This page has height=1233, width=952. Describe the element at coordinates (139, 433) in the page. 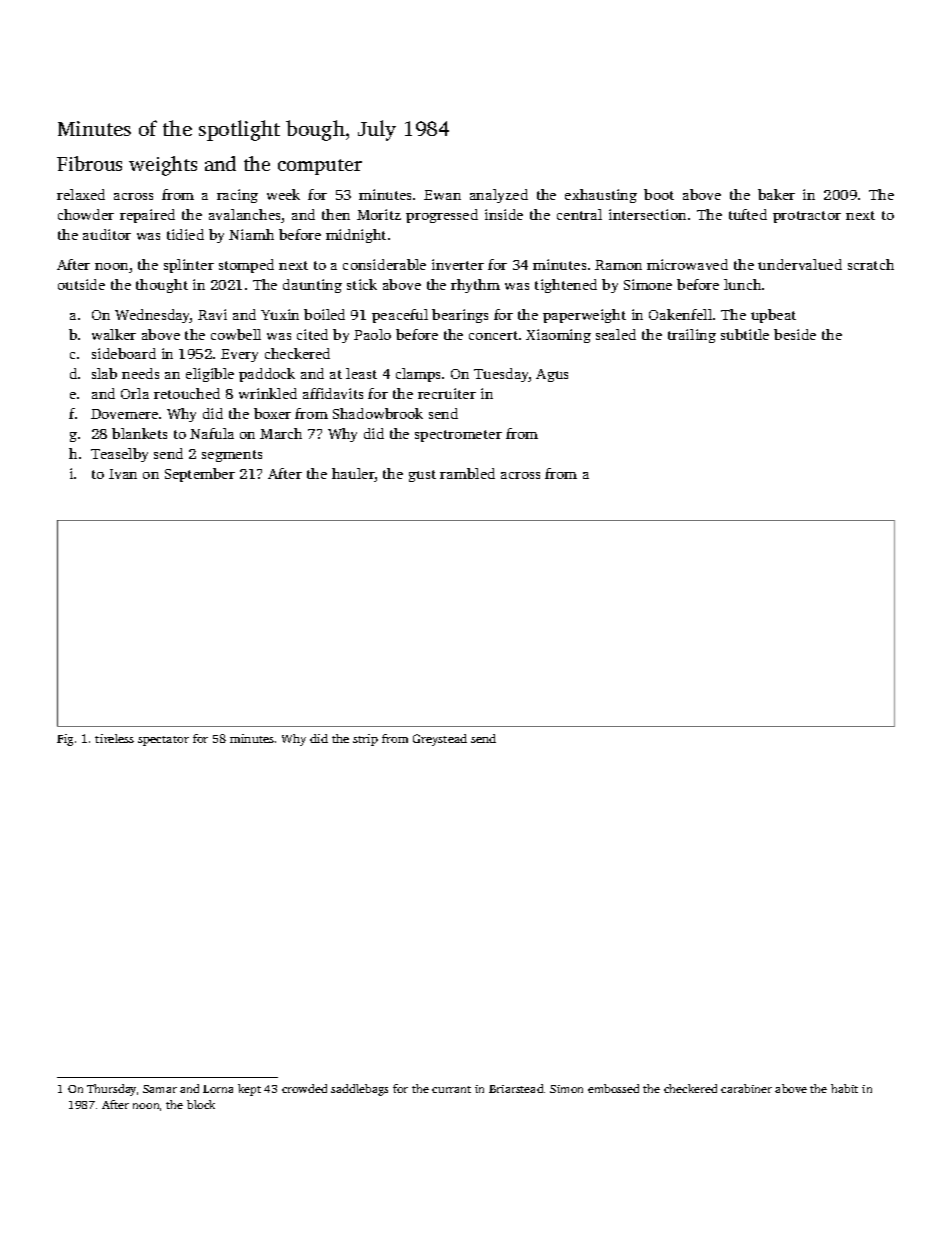

I see `blankets` at that location.
